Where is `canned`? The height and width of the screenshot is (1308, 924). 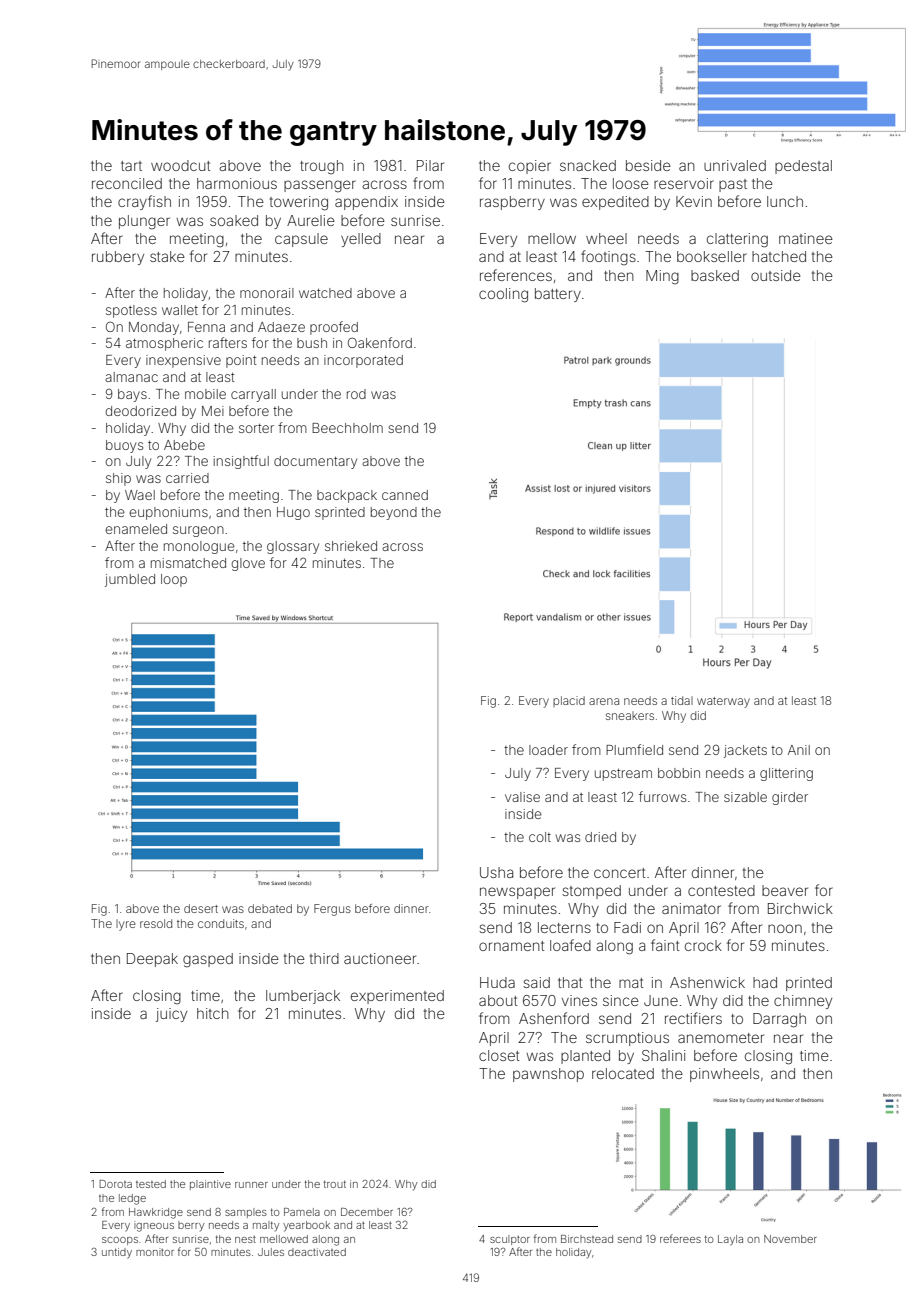
canned is located at coordinates (405, 495).
